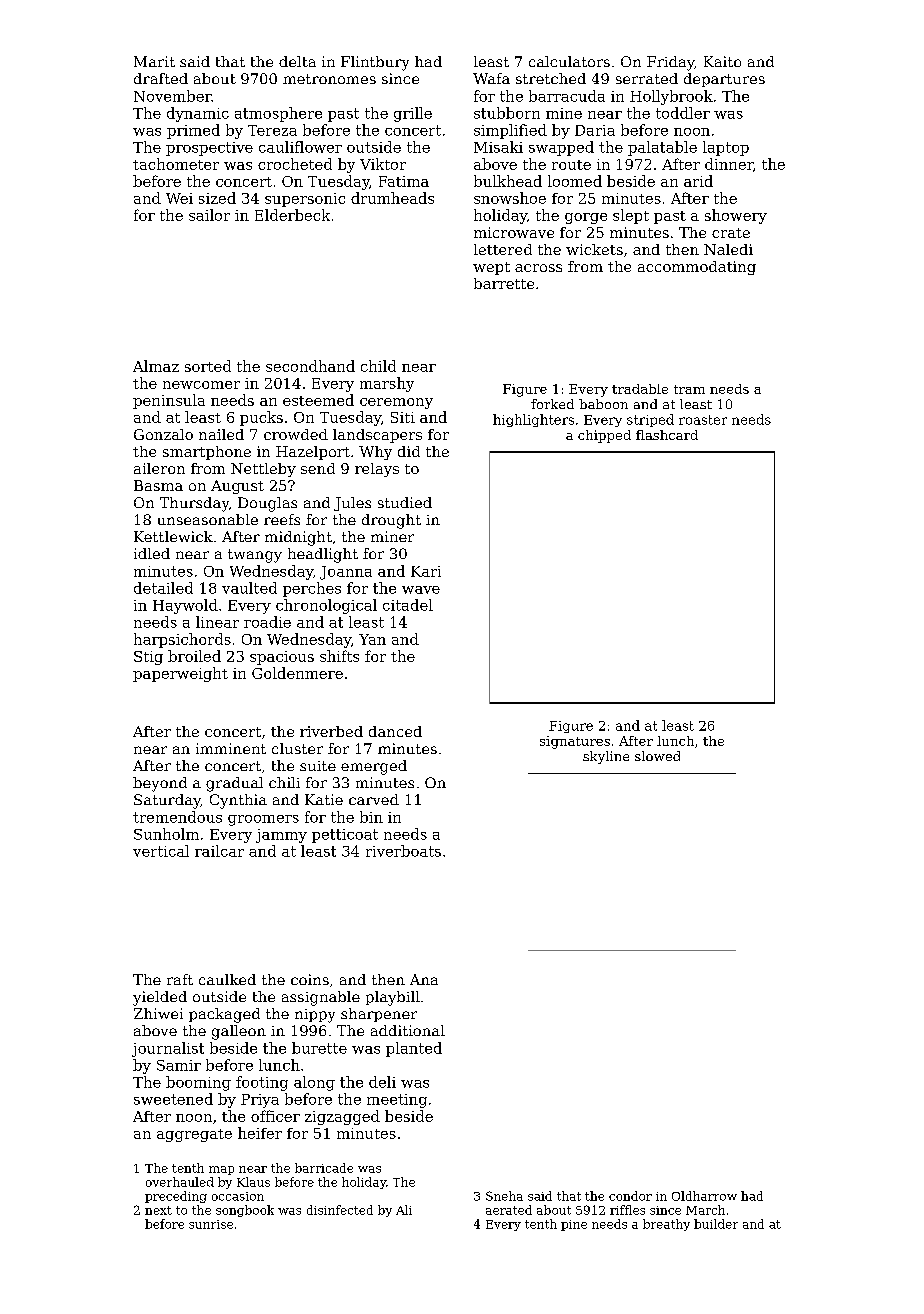 The height and width of the image is (1314, 924). Describe the element at coordinates (154, 61) in the image. I see `Marit` at that location.
